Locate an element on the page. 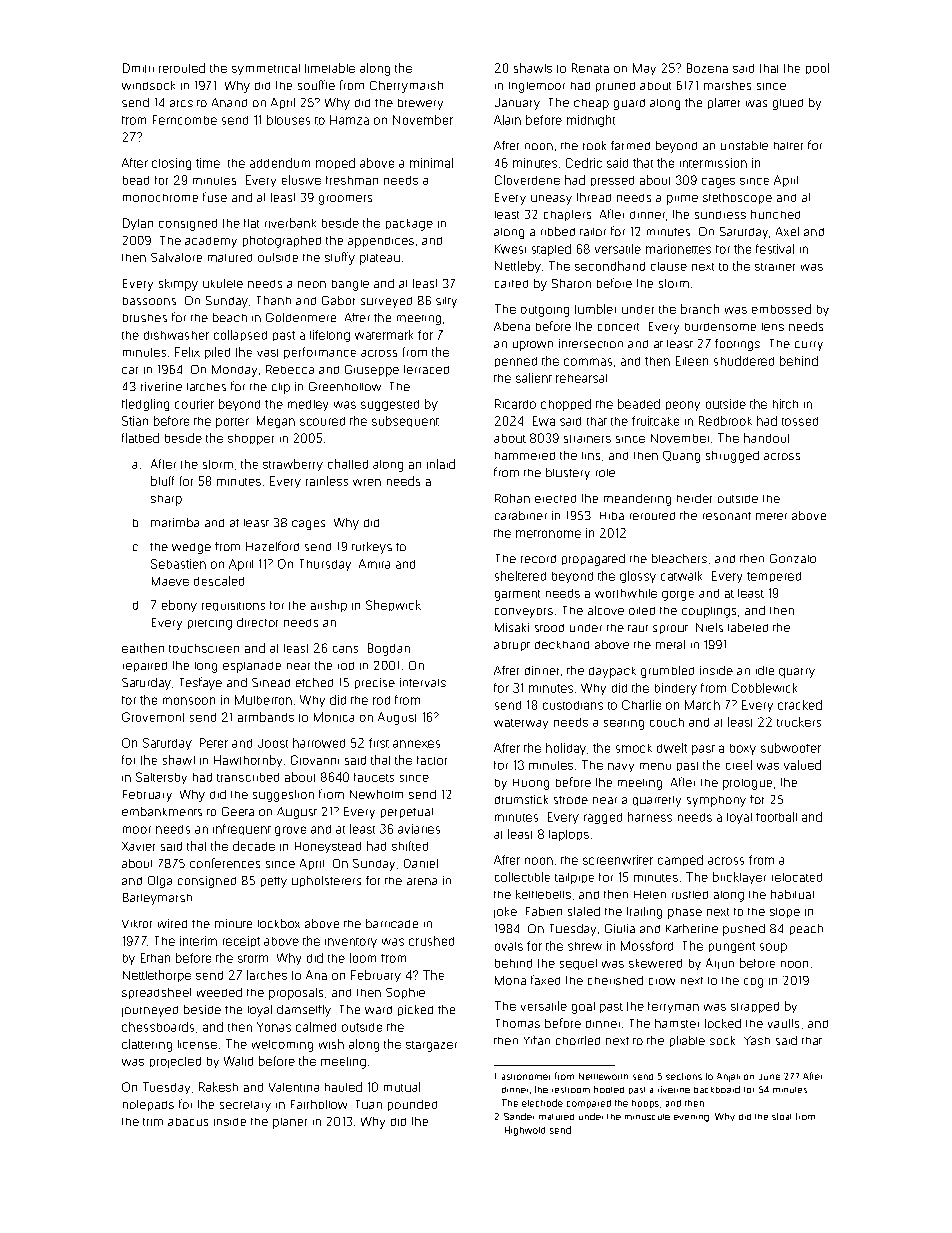  evening is located at coordinates (691, 1118).
